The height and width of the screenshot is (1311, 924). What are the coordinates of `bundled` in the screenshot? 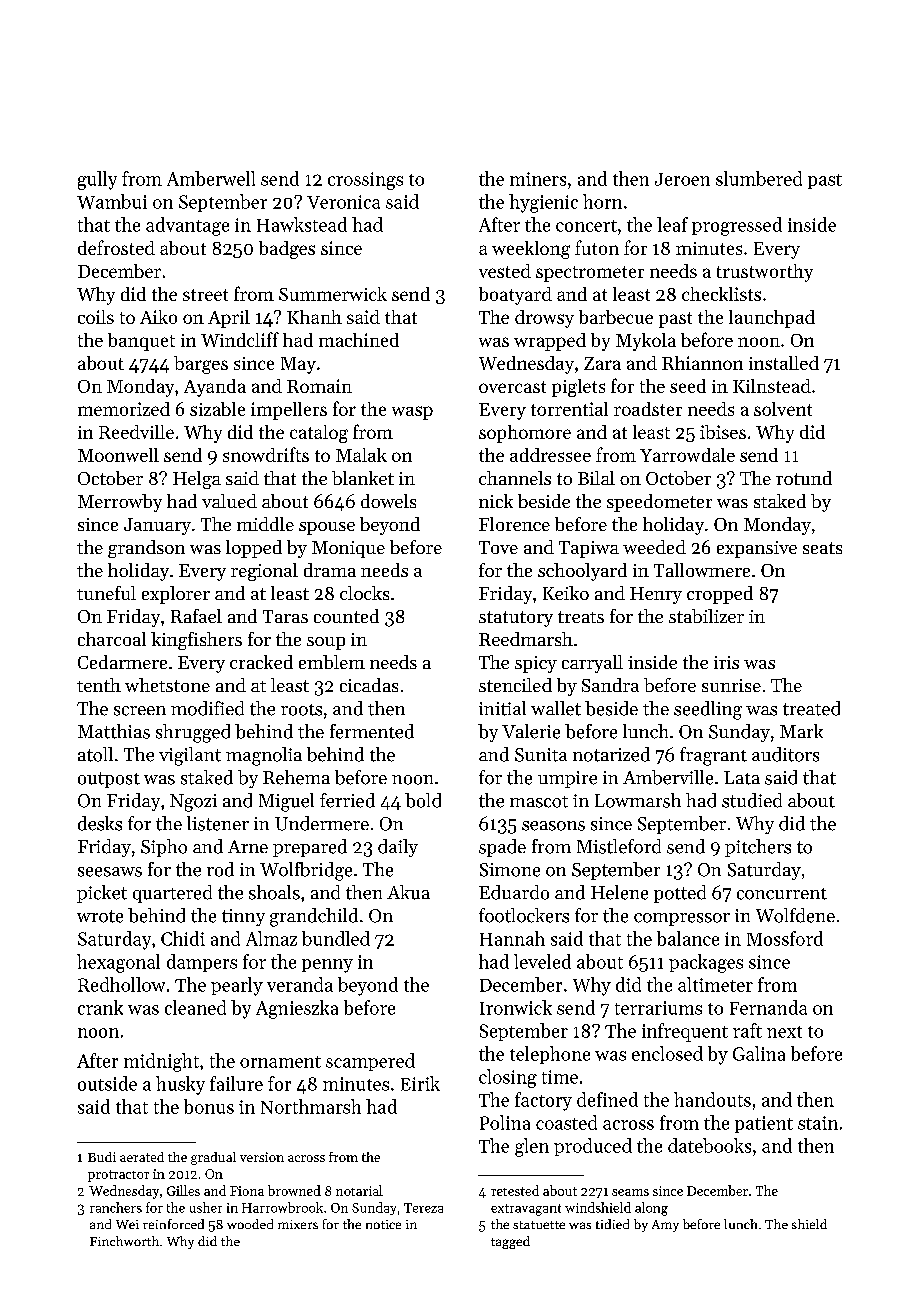 It's located at (336, 938).
